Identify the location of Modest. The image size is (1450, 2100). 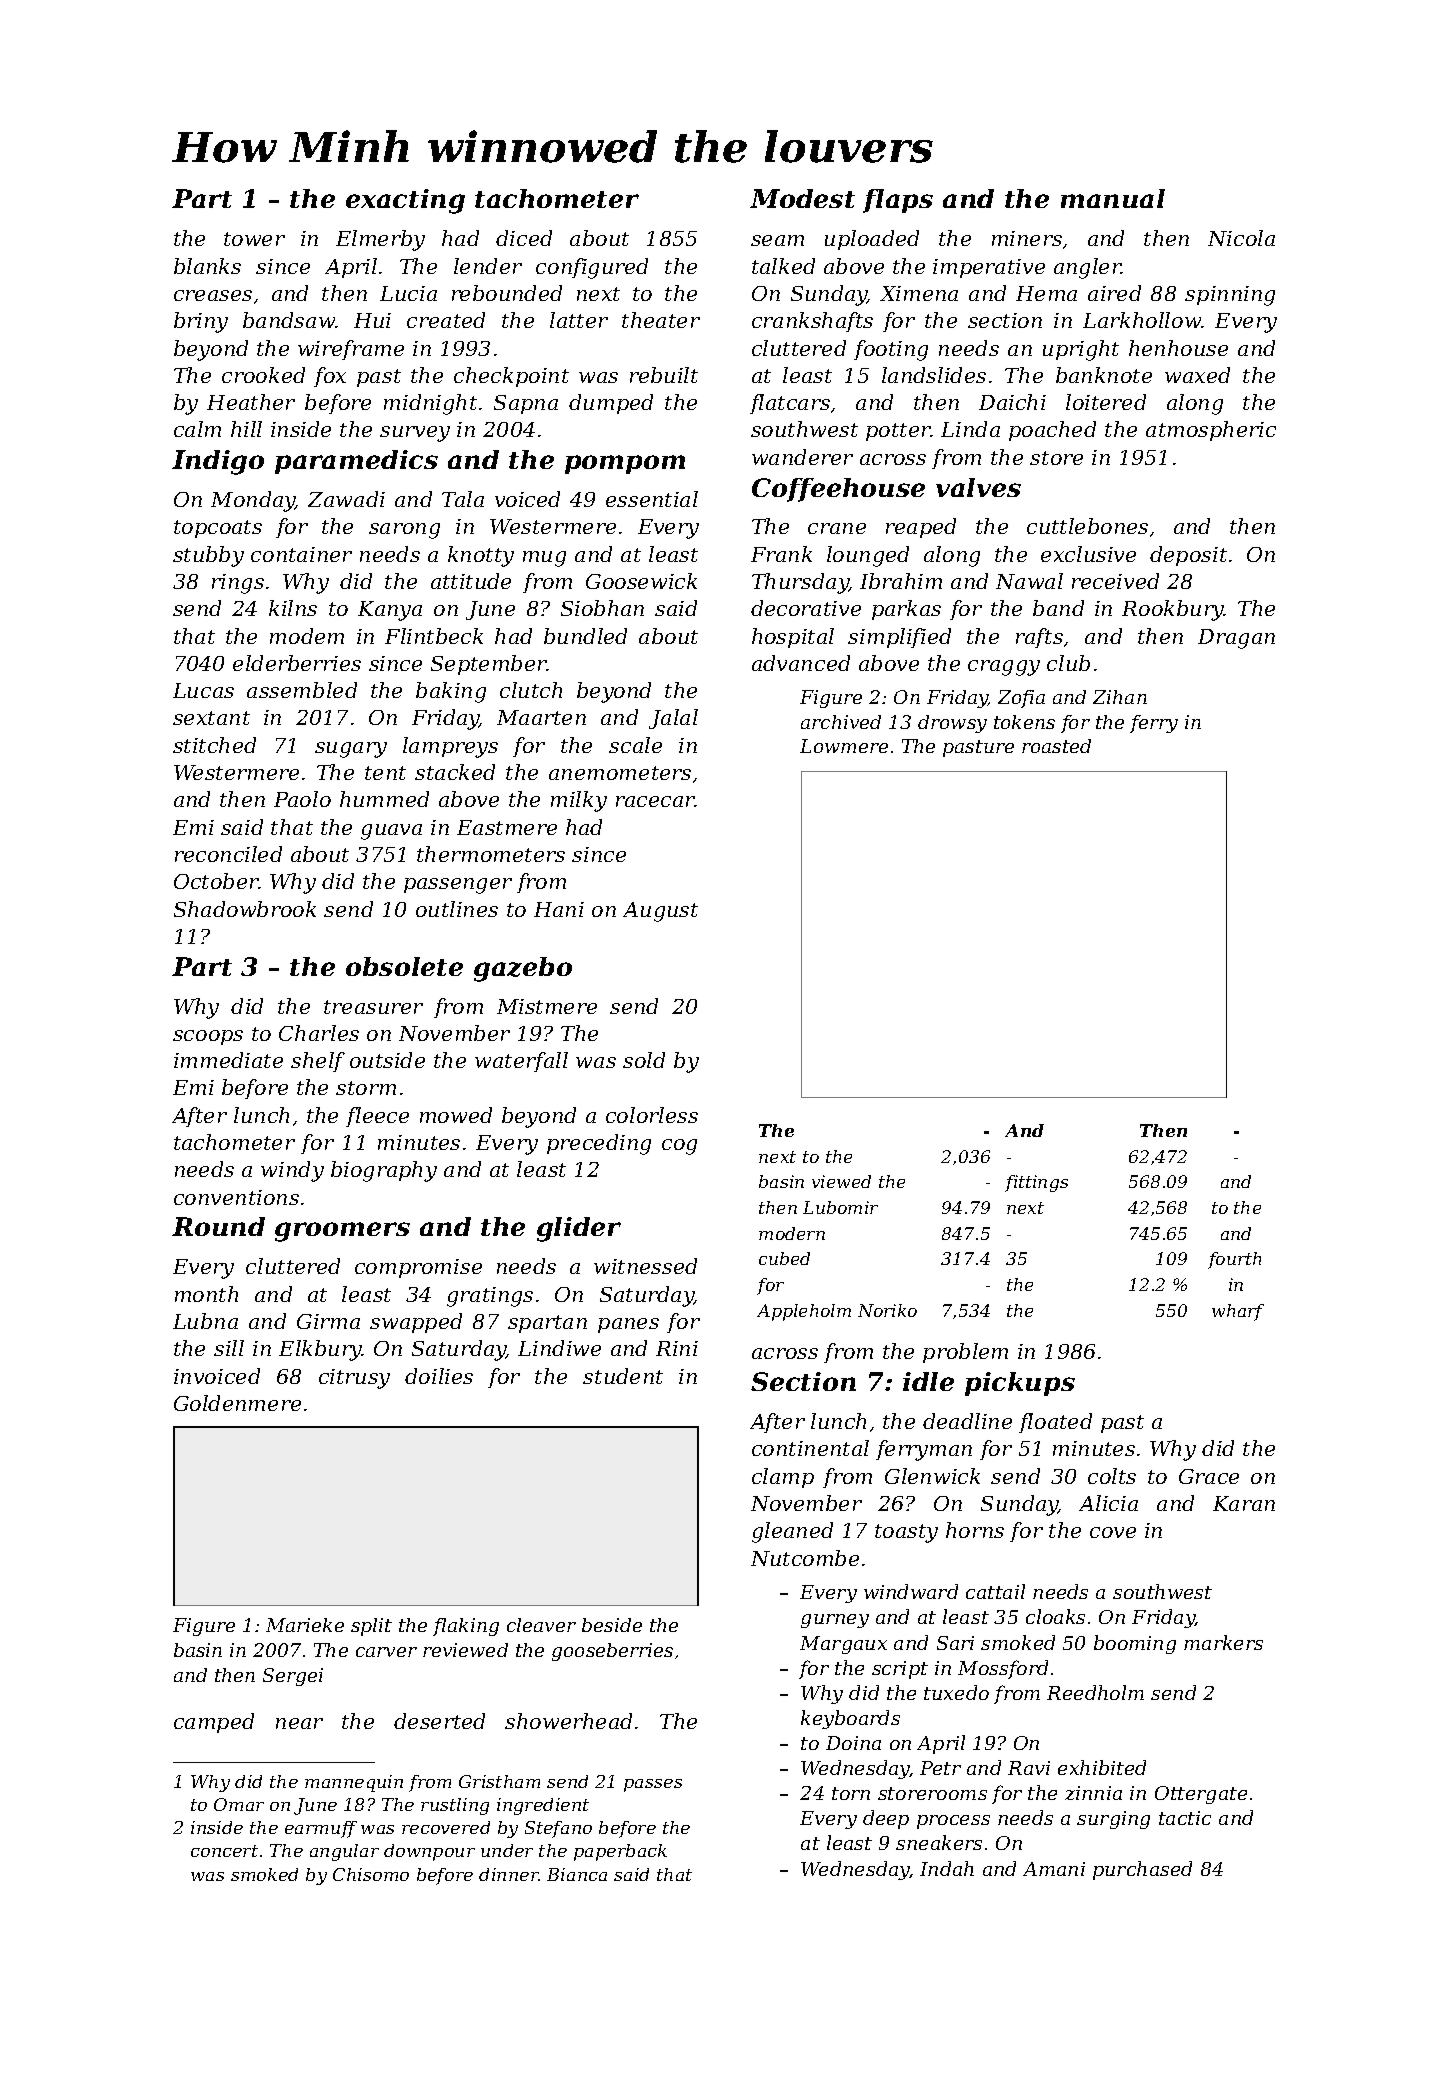
(802, 198).
